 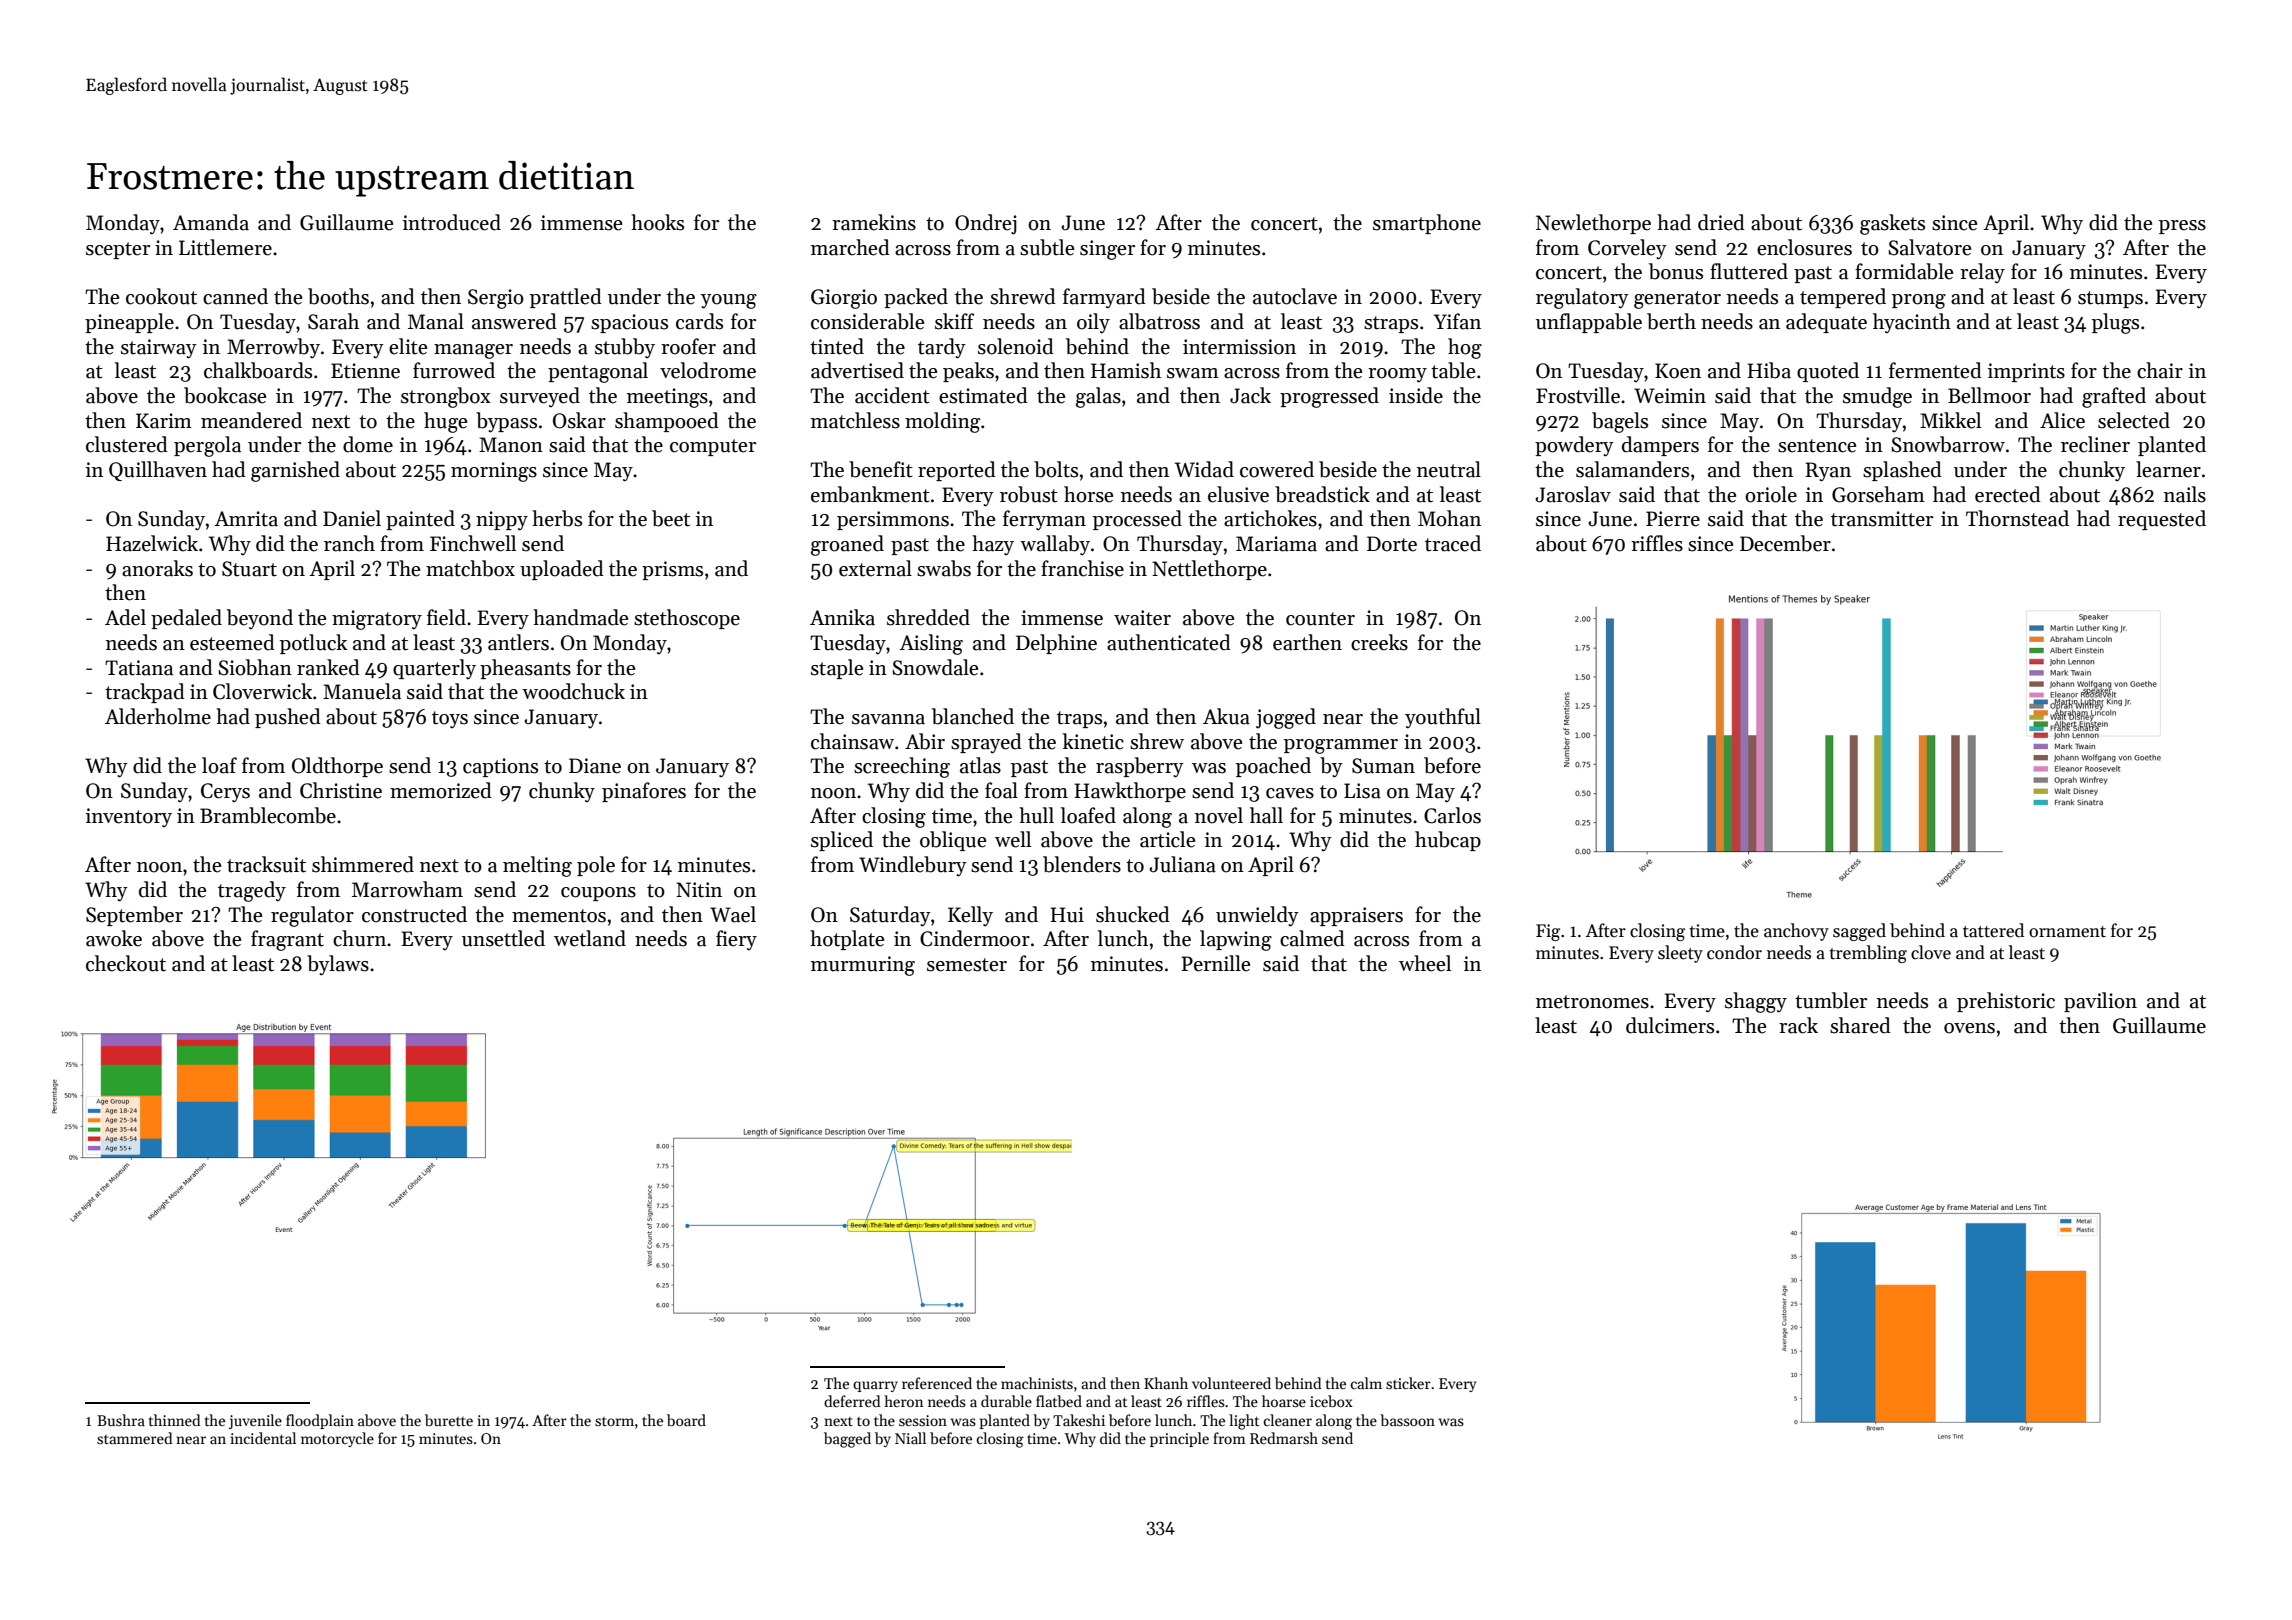 What do you see at coordinates (598, 372) in the document?
I see `pentagonal` at bounding box center [598, 372].
